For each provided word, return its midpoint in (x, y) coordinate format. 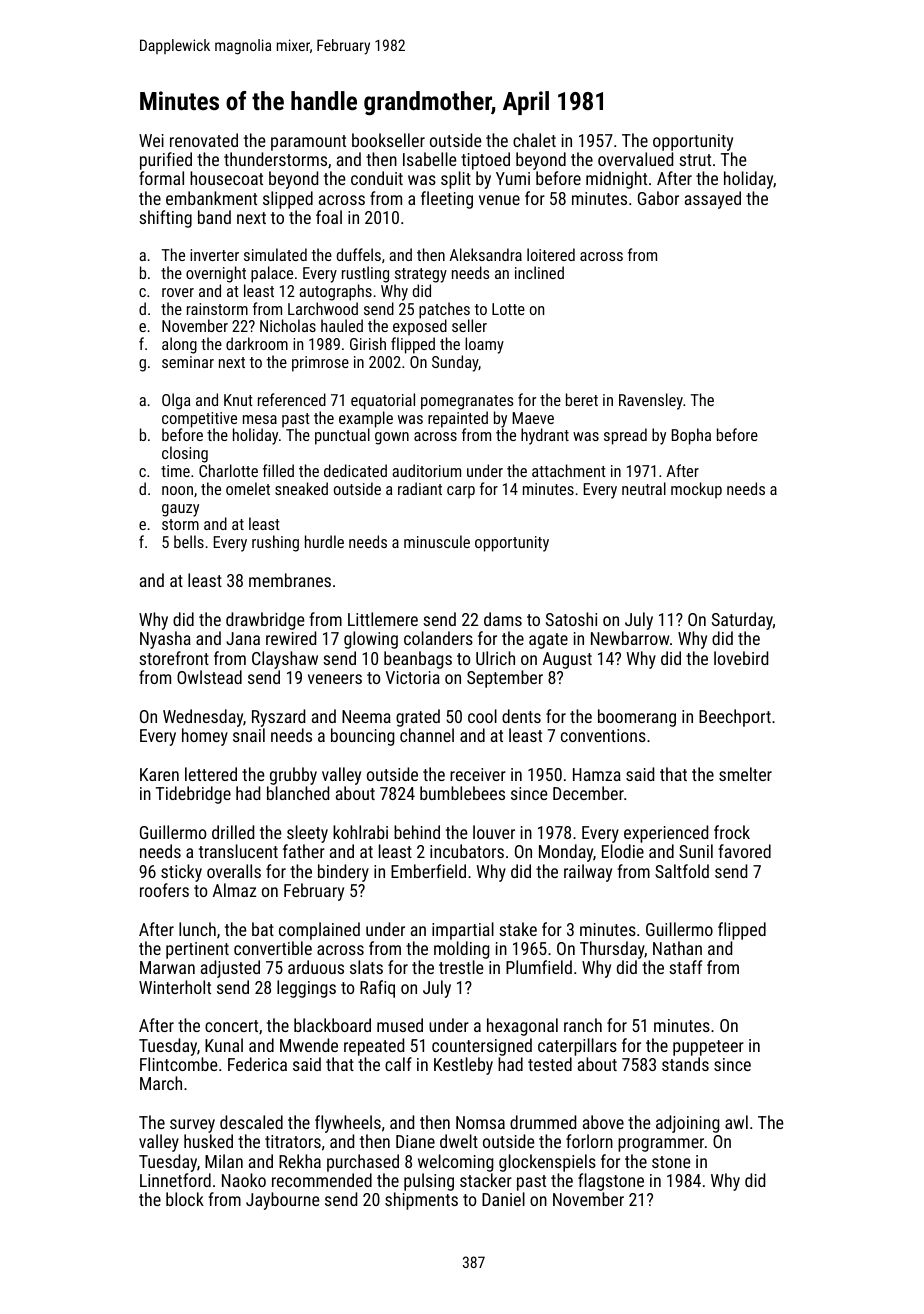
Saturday (742, 621)
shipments (421, 1201)
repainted (458, 419)
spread (625, 436)
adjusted (230, 969)
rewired (291, 638)
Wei (151, 140)
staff (685, 967)
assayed (713, 200)
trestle (461, 967)
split (456, 180)
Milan (224, 1161)
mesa (260, 419)
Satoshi (571, 619)
